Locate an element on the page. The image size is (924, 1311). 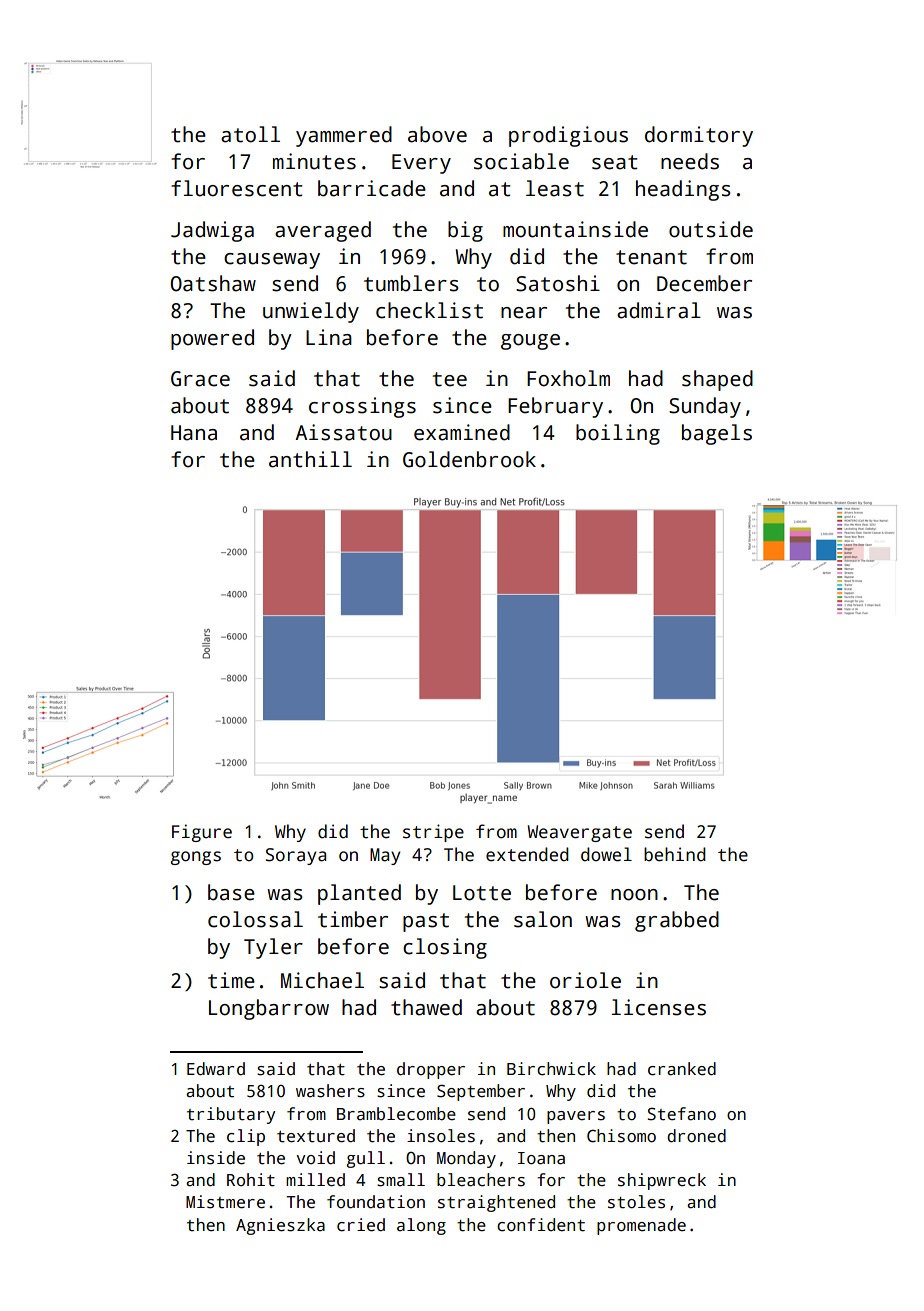
promenade is located at coordinates (641, 1226).
